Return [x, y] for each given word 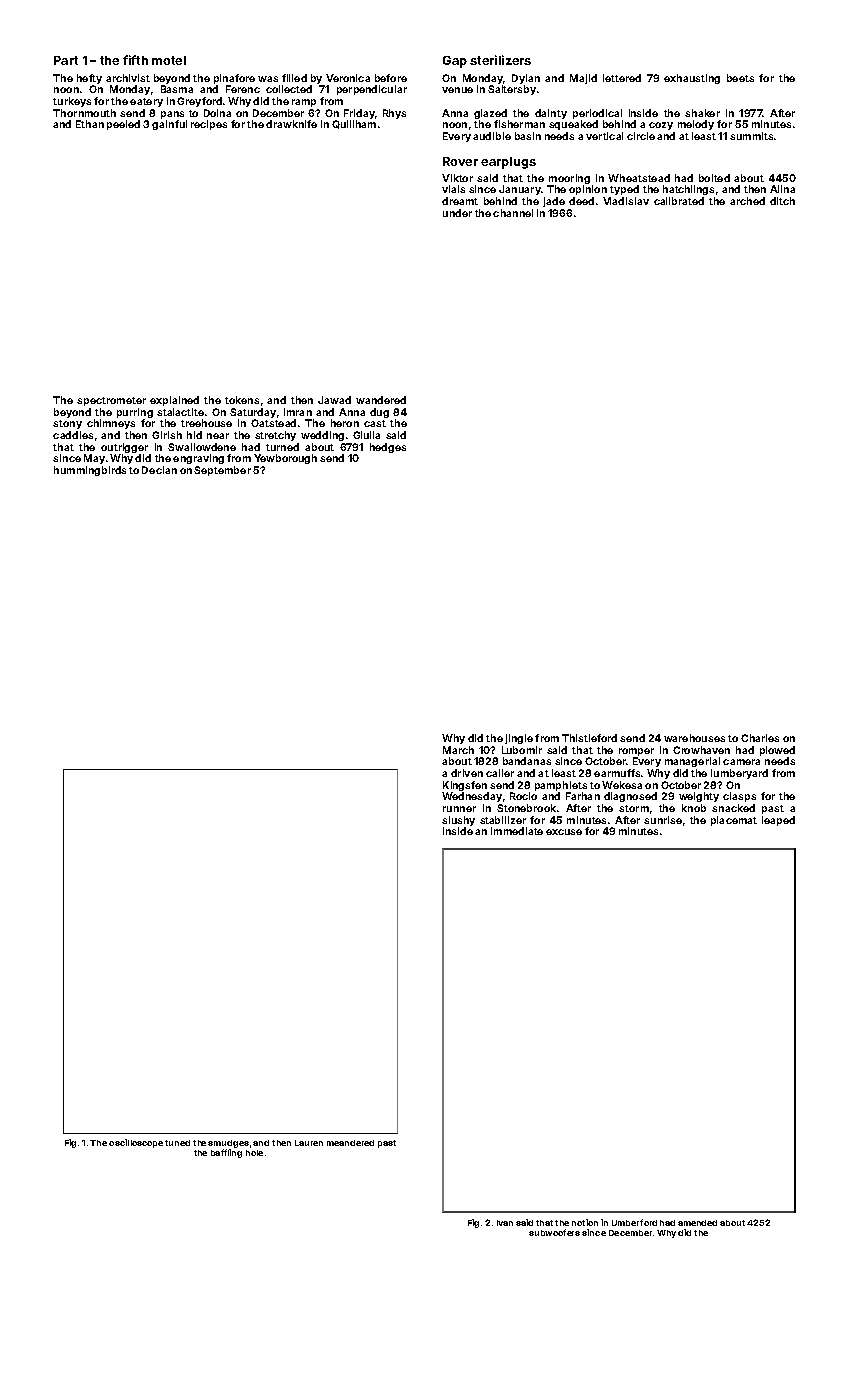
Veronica [348, 78]
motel [169, 60]
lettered [622, 78]
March [458, 750]
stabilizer [503, 820]
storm [634, 808]
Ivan [505, 1223]
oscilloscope [136, 1143]
